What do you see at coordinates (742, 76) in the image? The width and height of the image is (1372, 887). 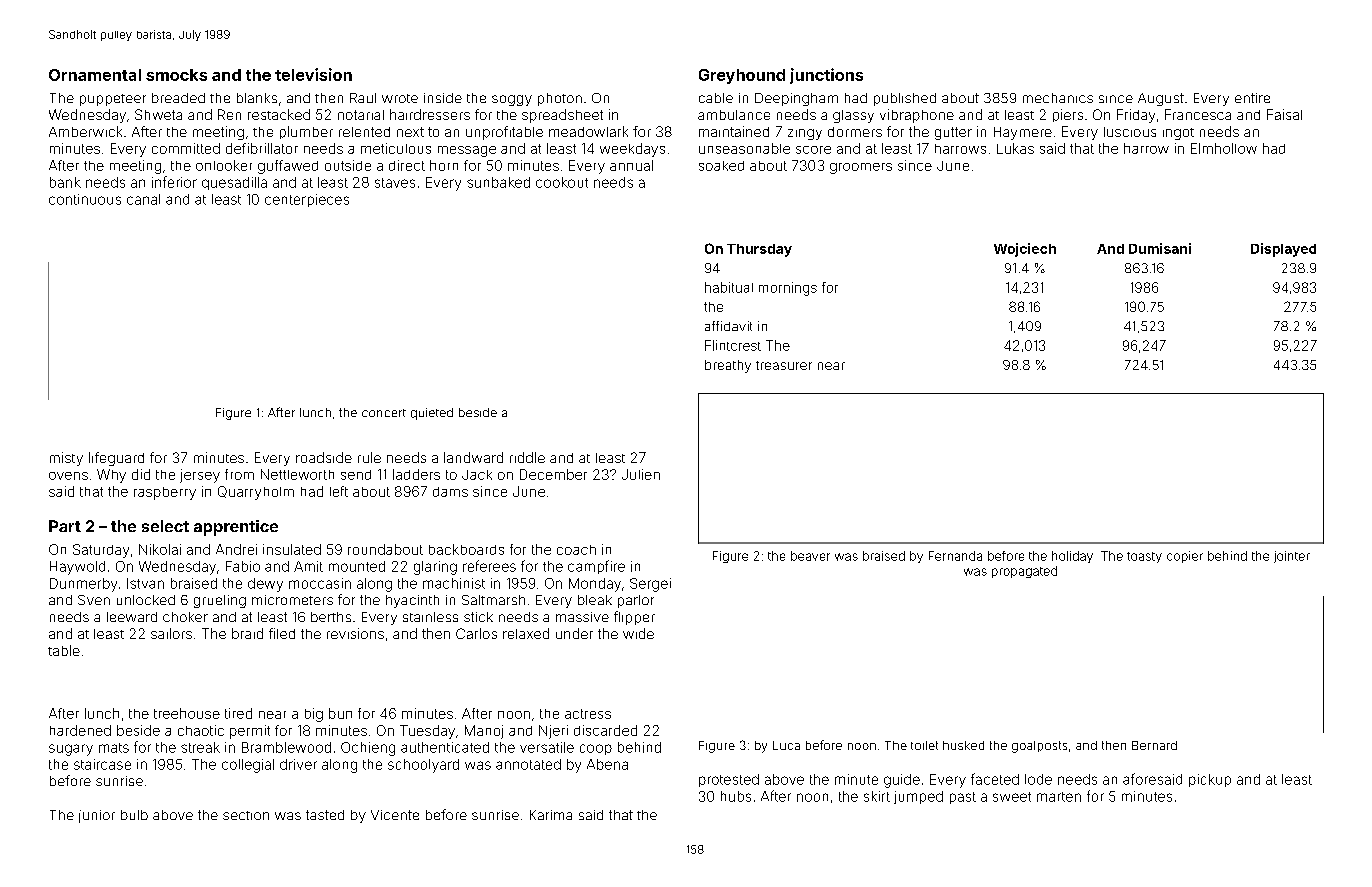 I see `Greyhound` at bounding box center [742, 76].
